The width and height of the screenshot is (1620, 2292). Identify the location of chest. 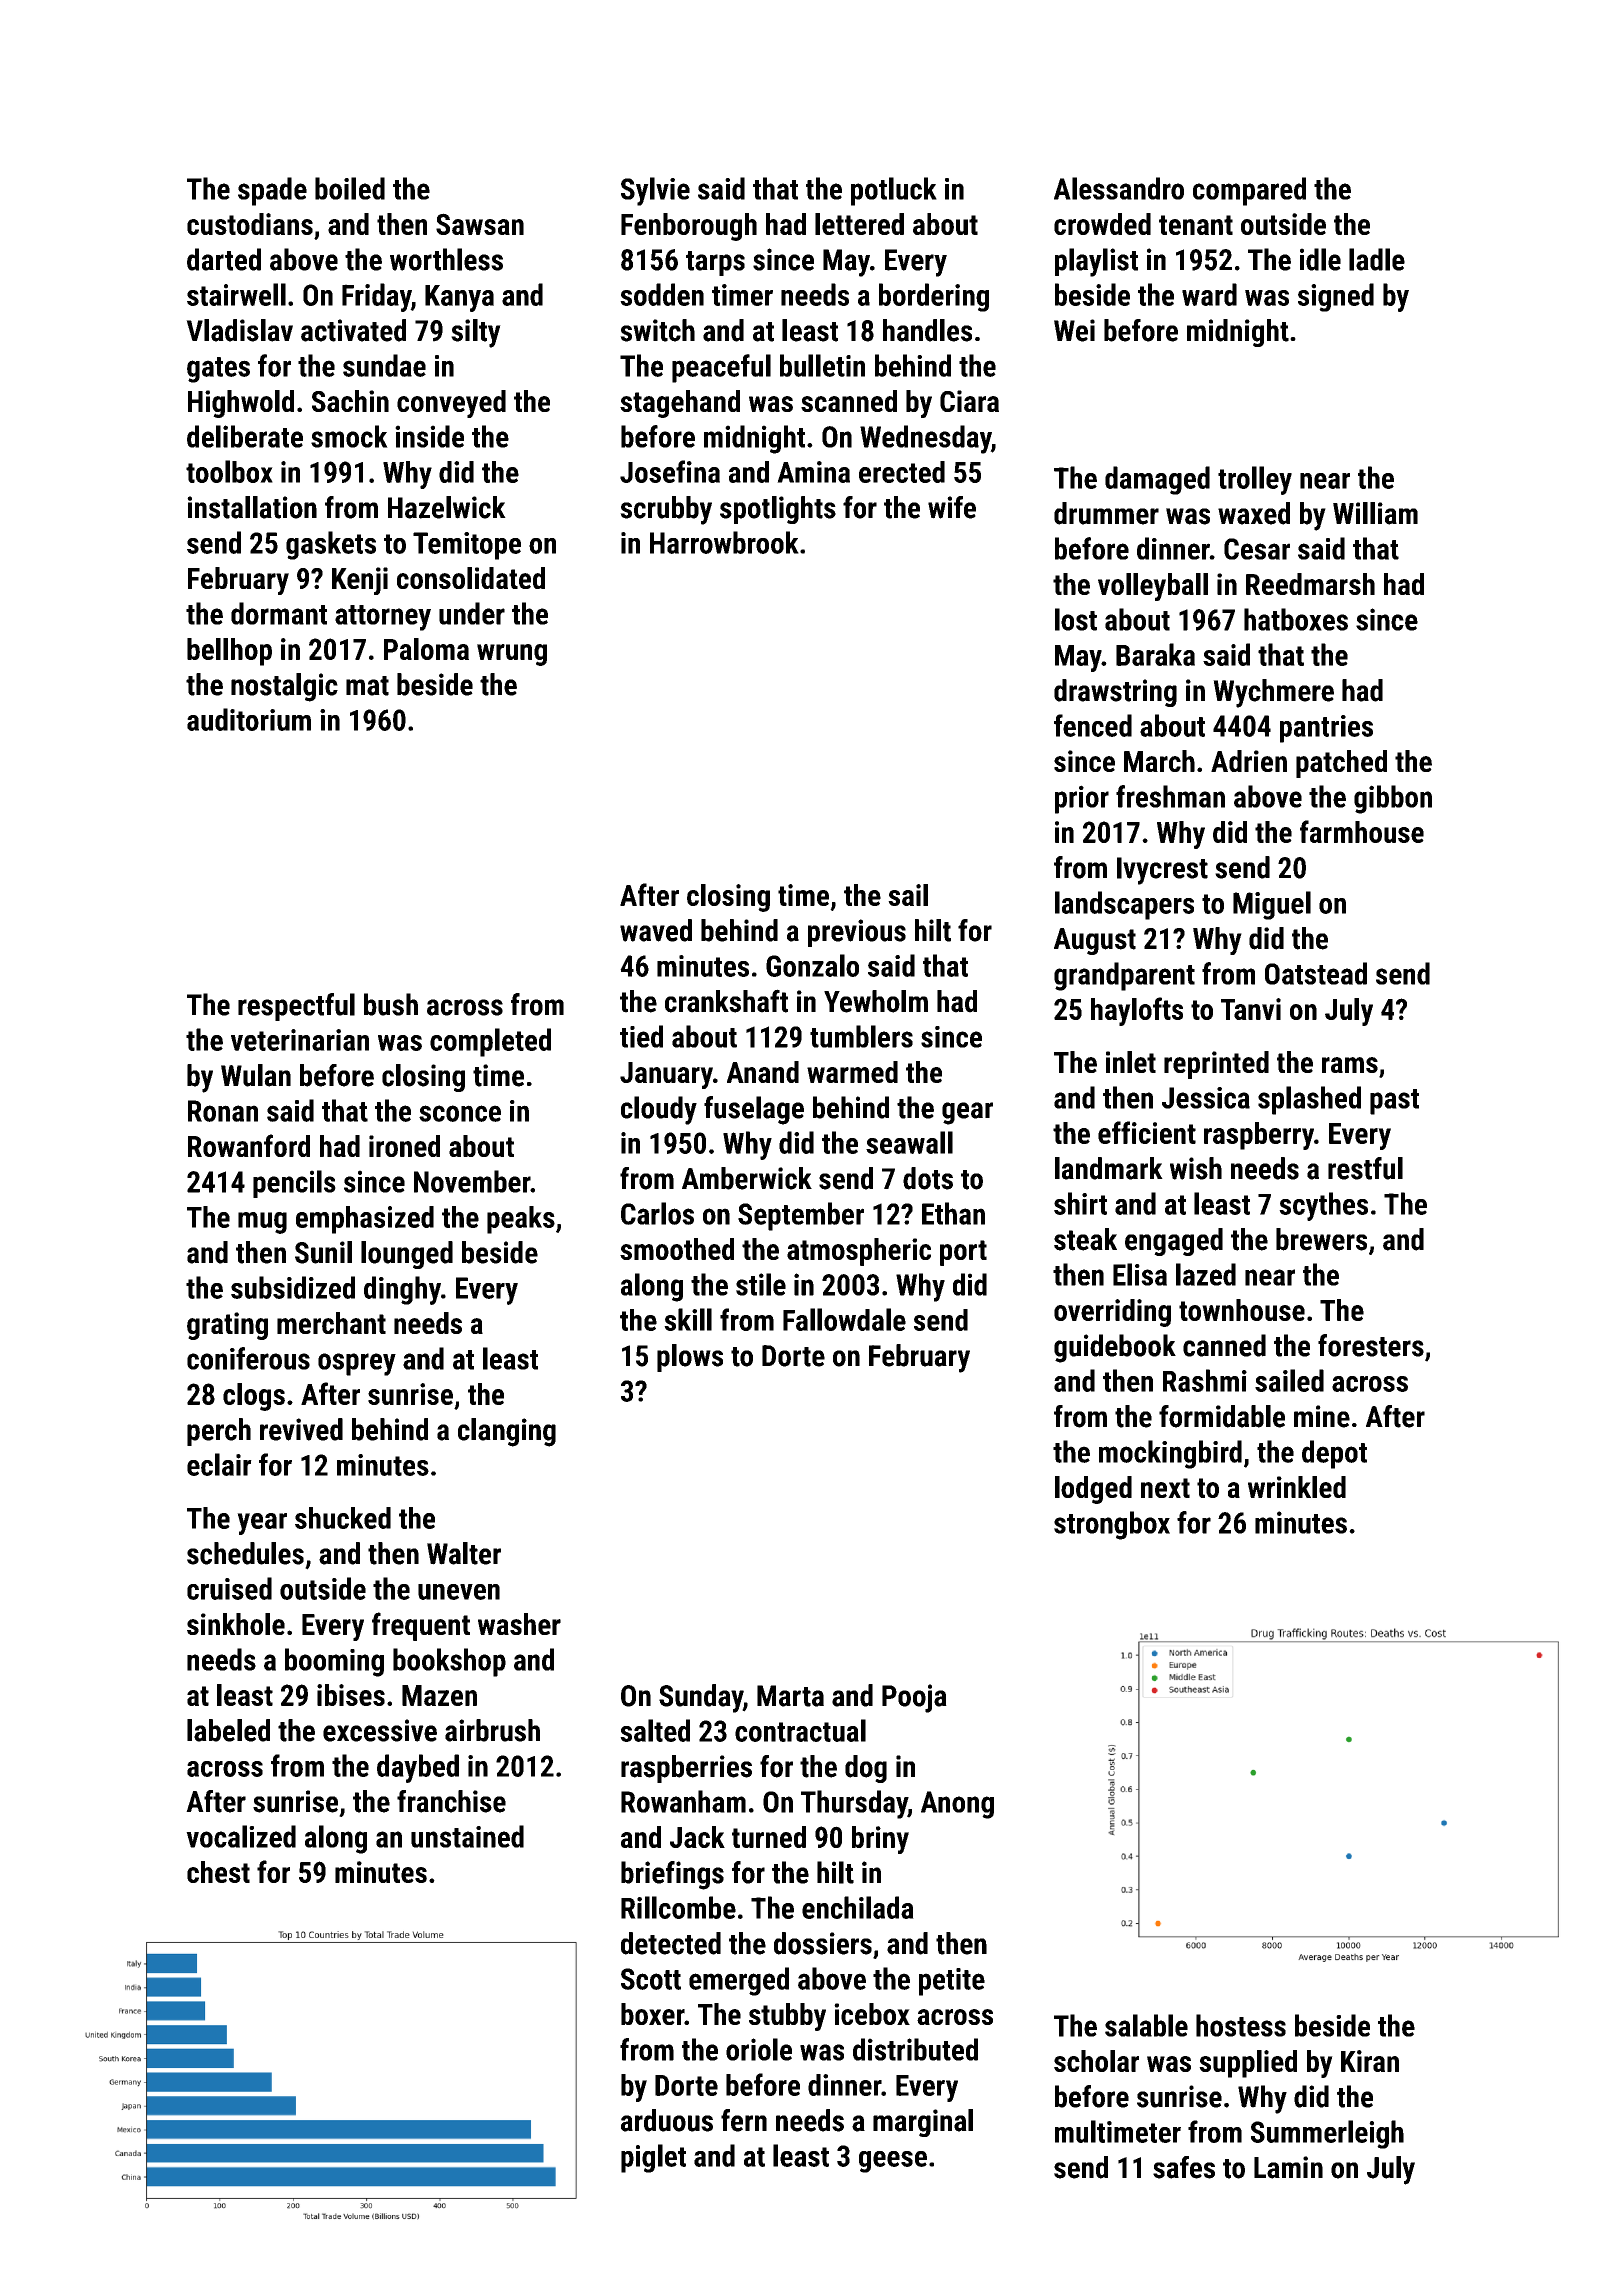
(218, 1872).
